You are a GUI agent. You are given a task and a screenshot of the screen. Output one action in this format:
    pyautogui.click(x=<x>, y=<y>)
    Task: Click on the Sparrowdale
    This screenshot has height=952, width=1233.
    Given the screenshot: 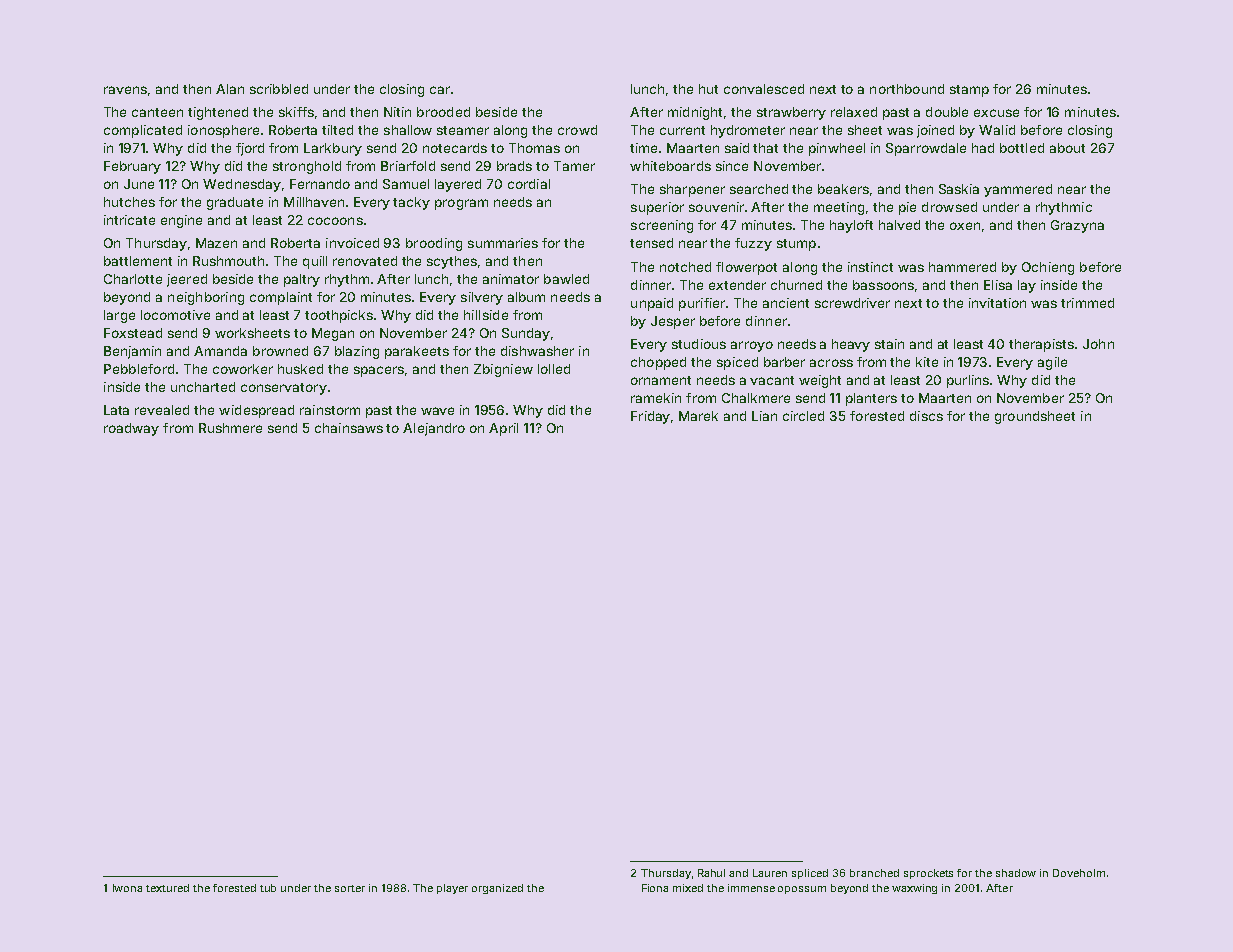 What is the action you would take?
    pyautogui.click(x=926, y=149)
